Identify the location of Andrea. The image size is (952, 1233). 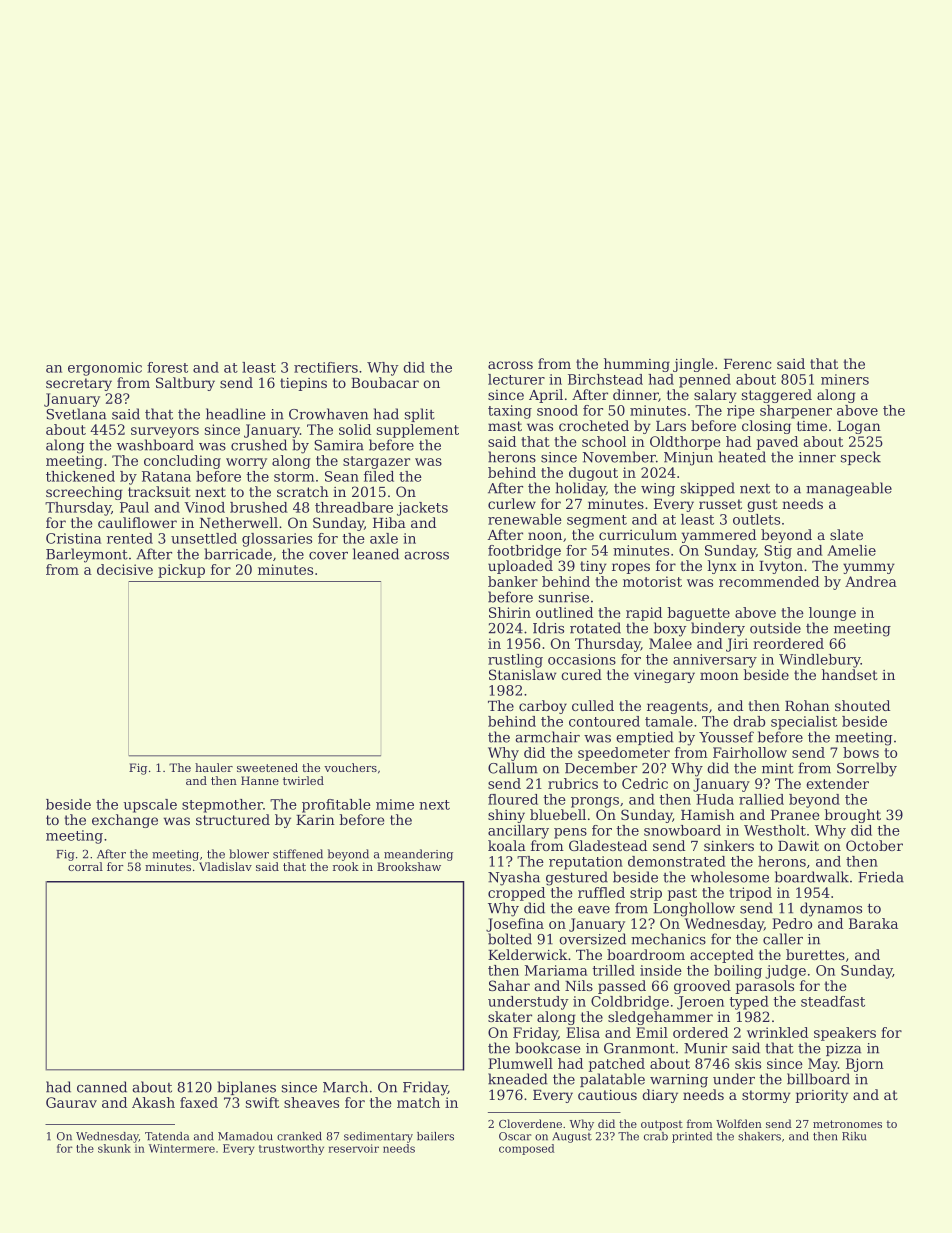
(871, 581).
